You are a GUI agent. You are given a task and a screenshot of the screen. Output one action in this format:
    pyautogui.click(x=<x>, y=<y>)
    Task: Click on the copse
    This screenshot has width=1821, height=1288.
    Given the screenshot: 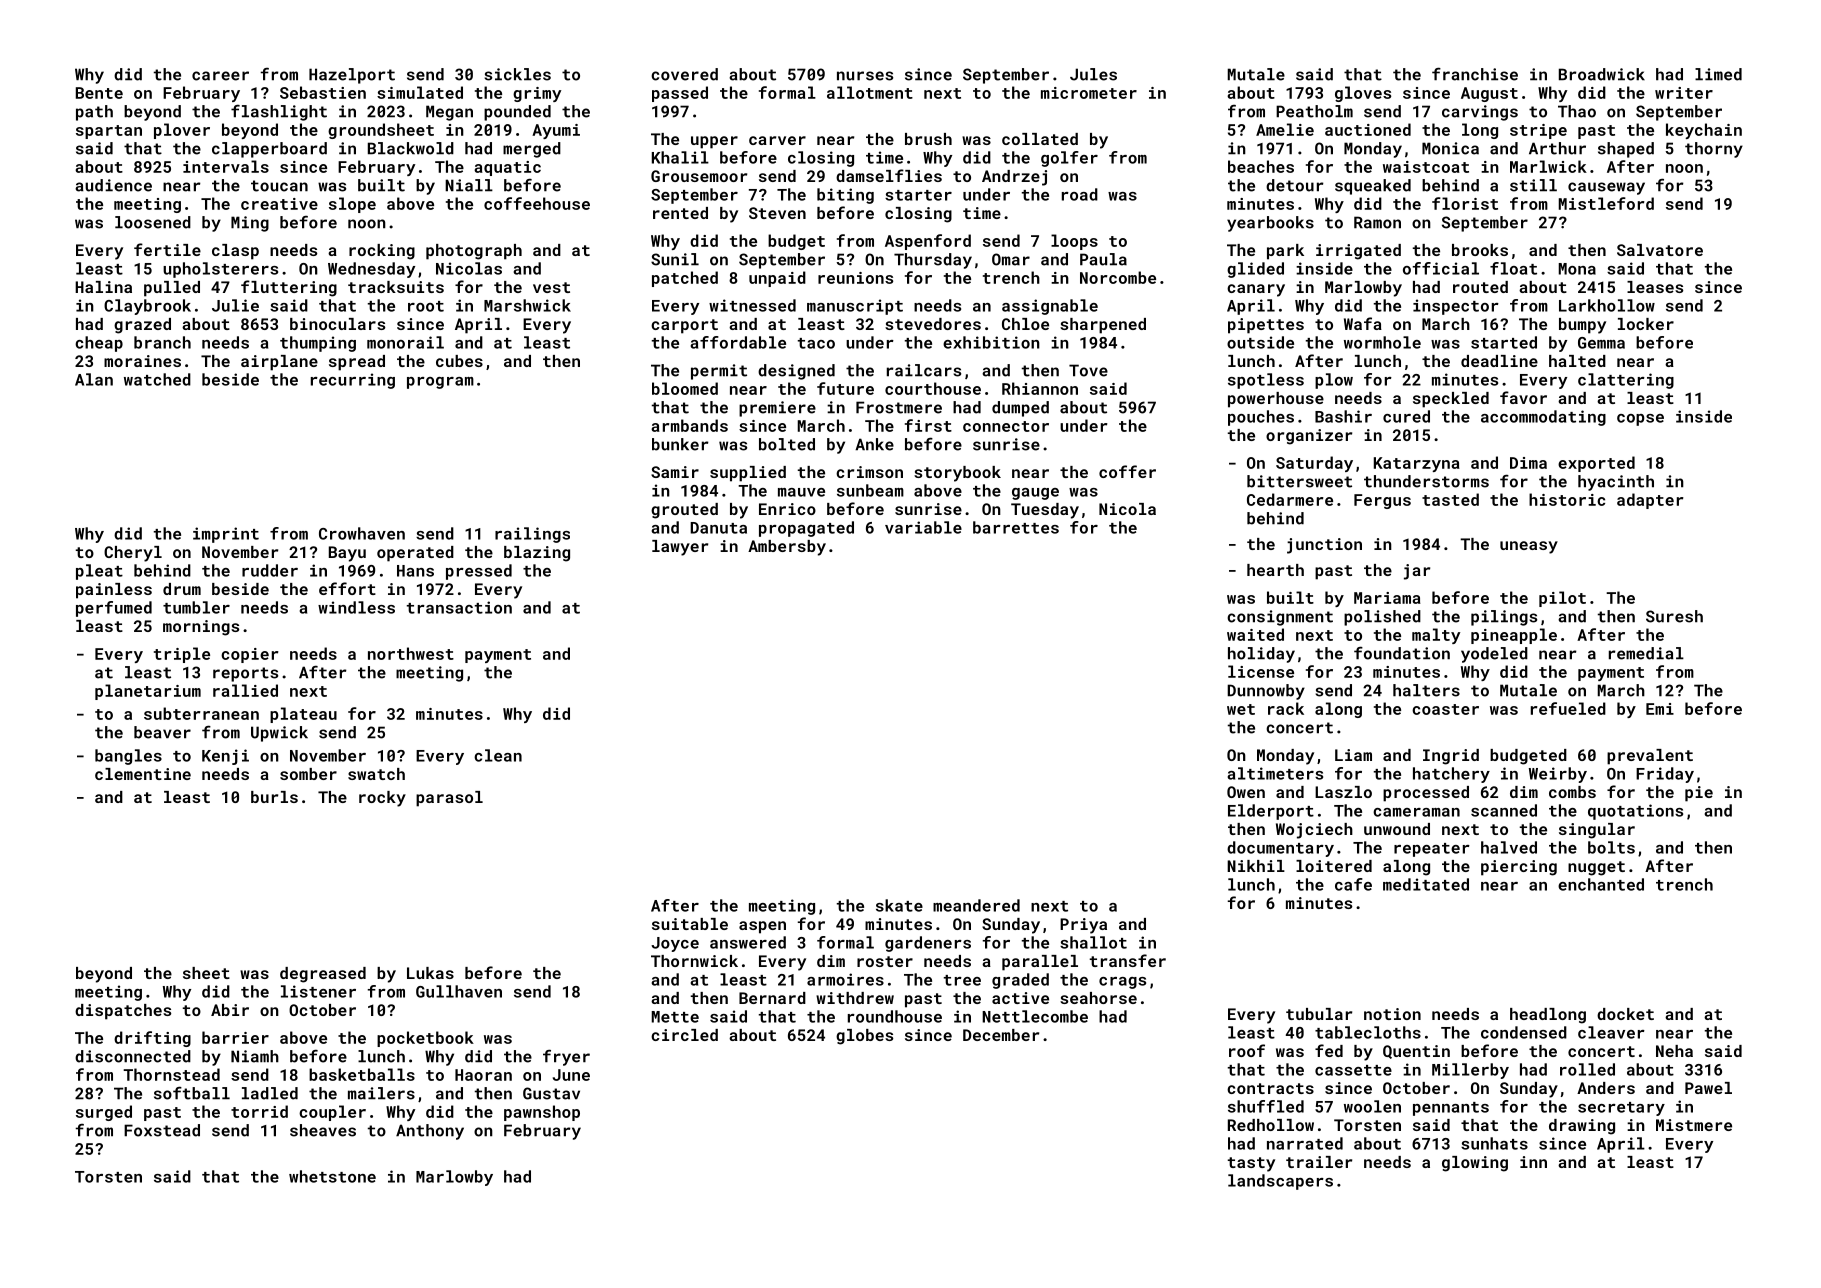 What is the action you would take?
    pyautogui.click(x=1640, y=420)
